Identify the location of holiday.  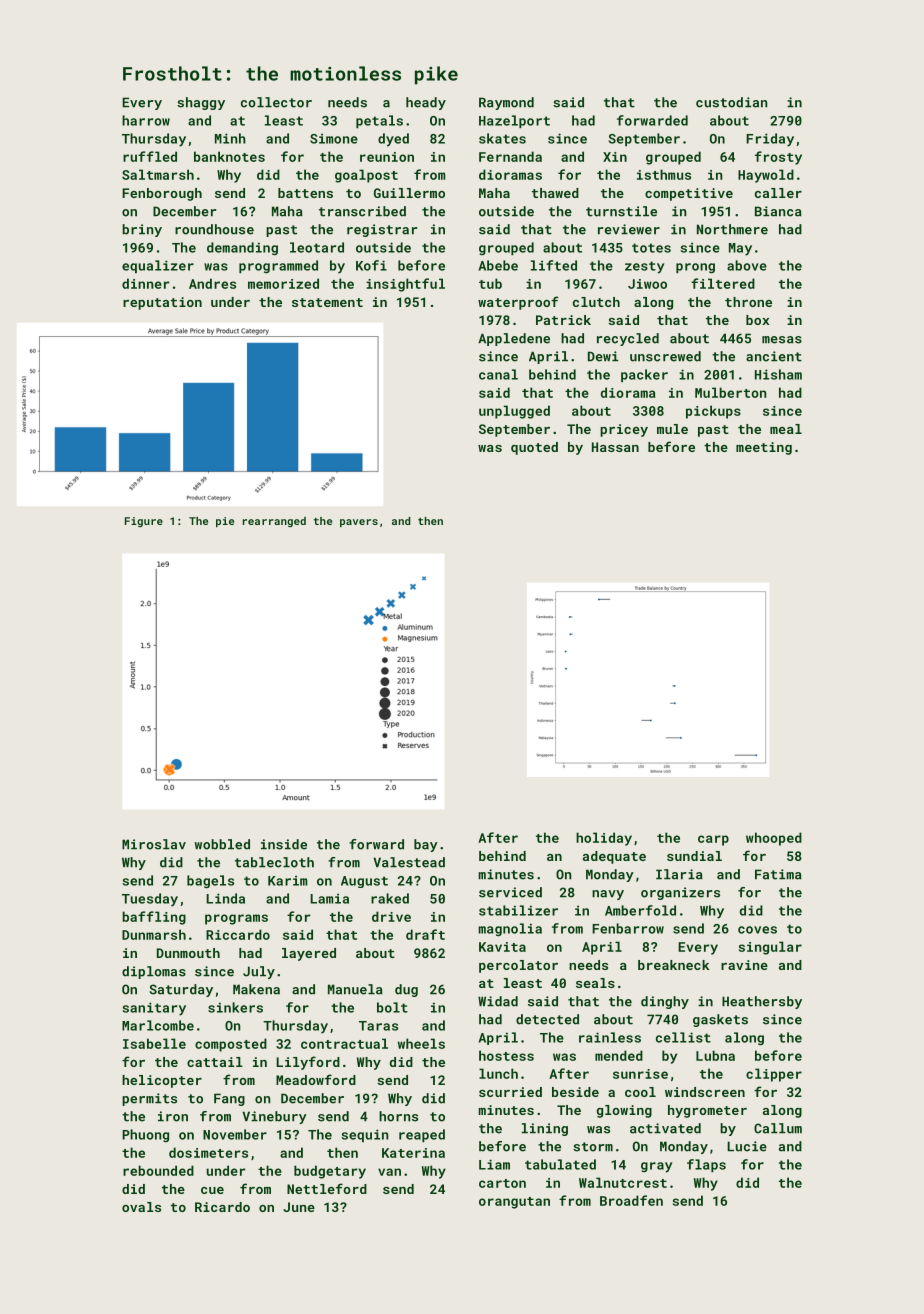
(604, 839).
